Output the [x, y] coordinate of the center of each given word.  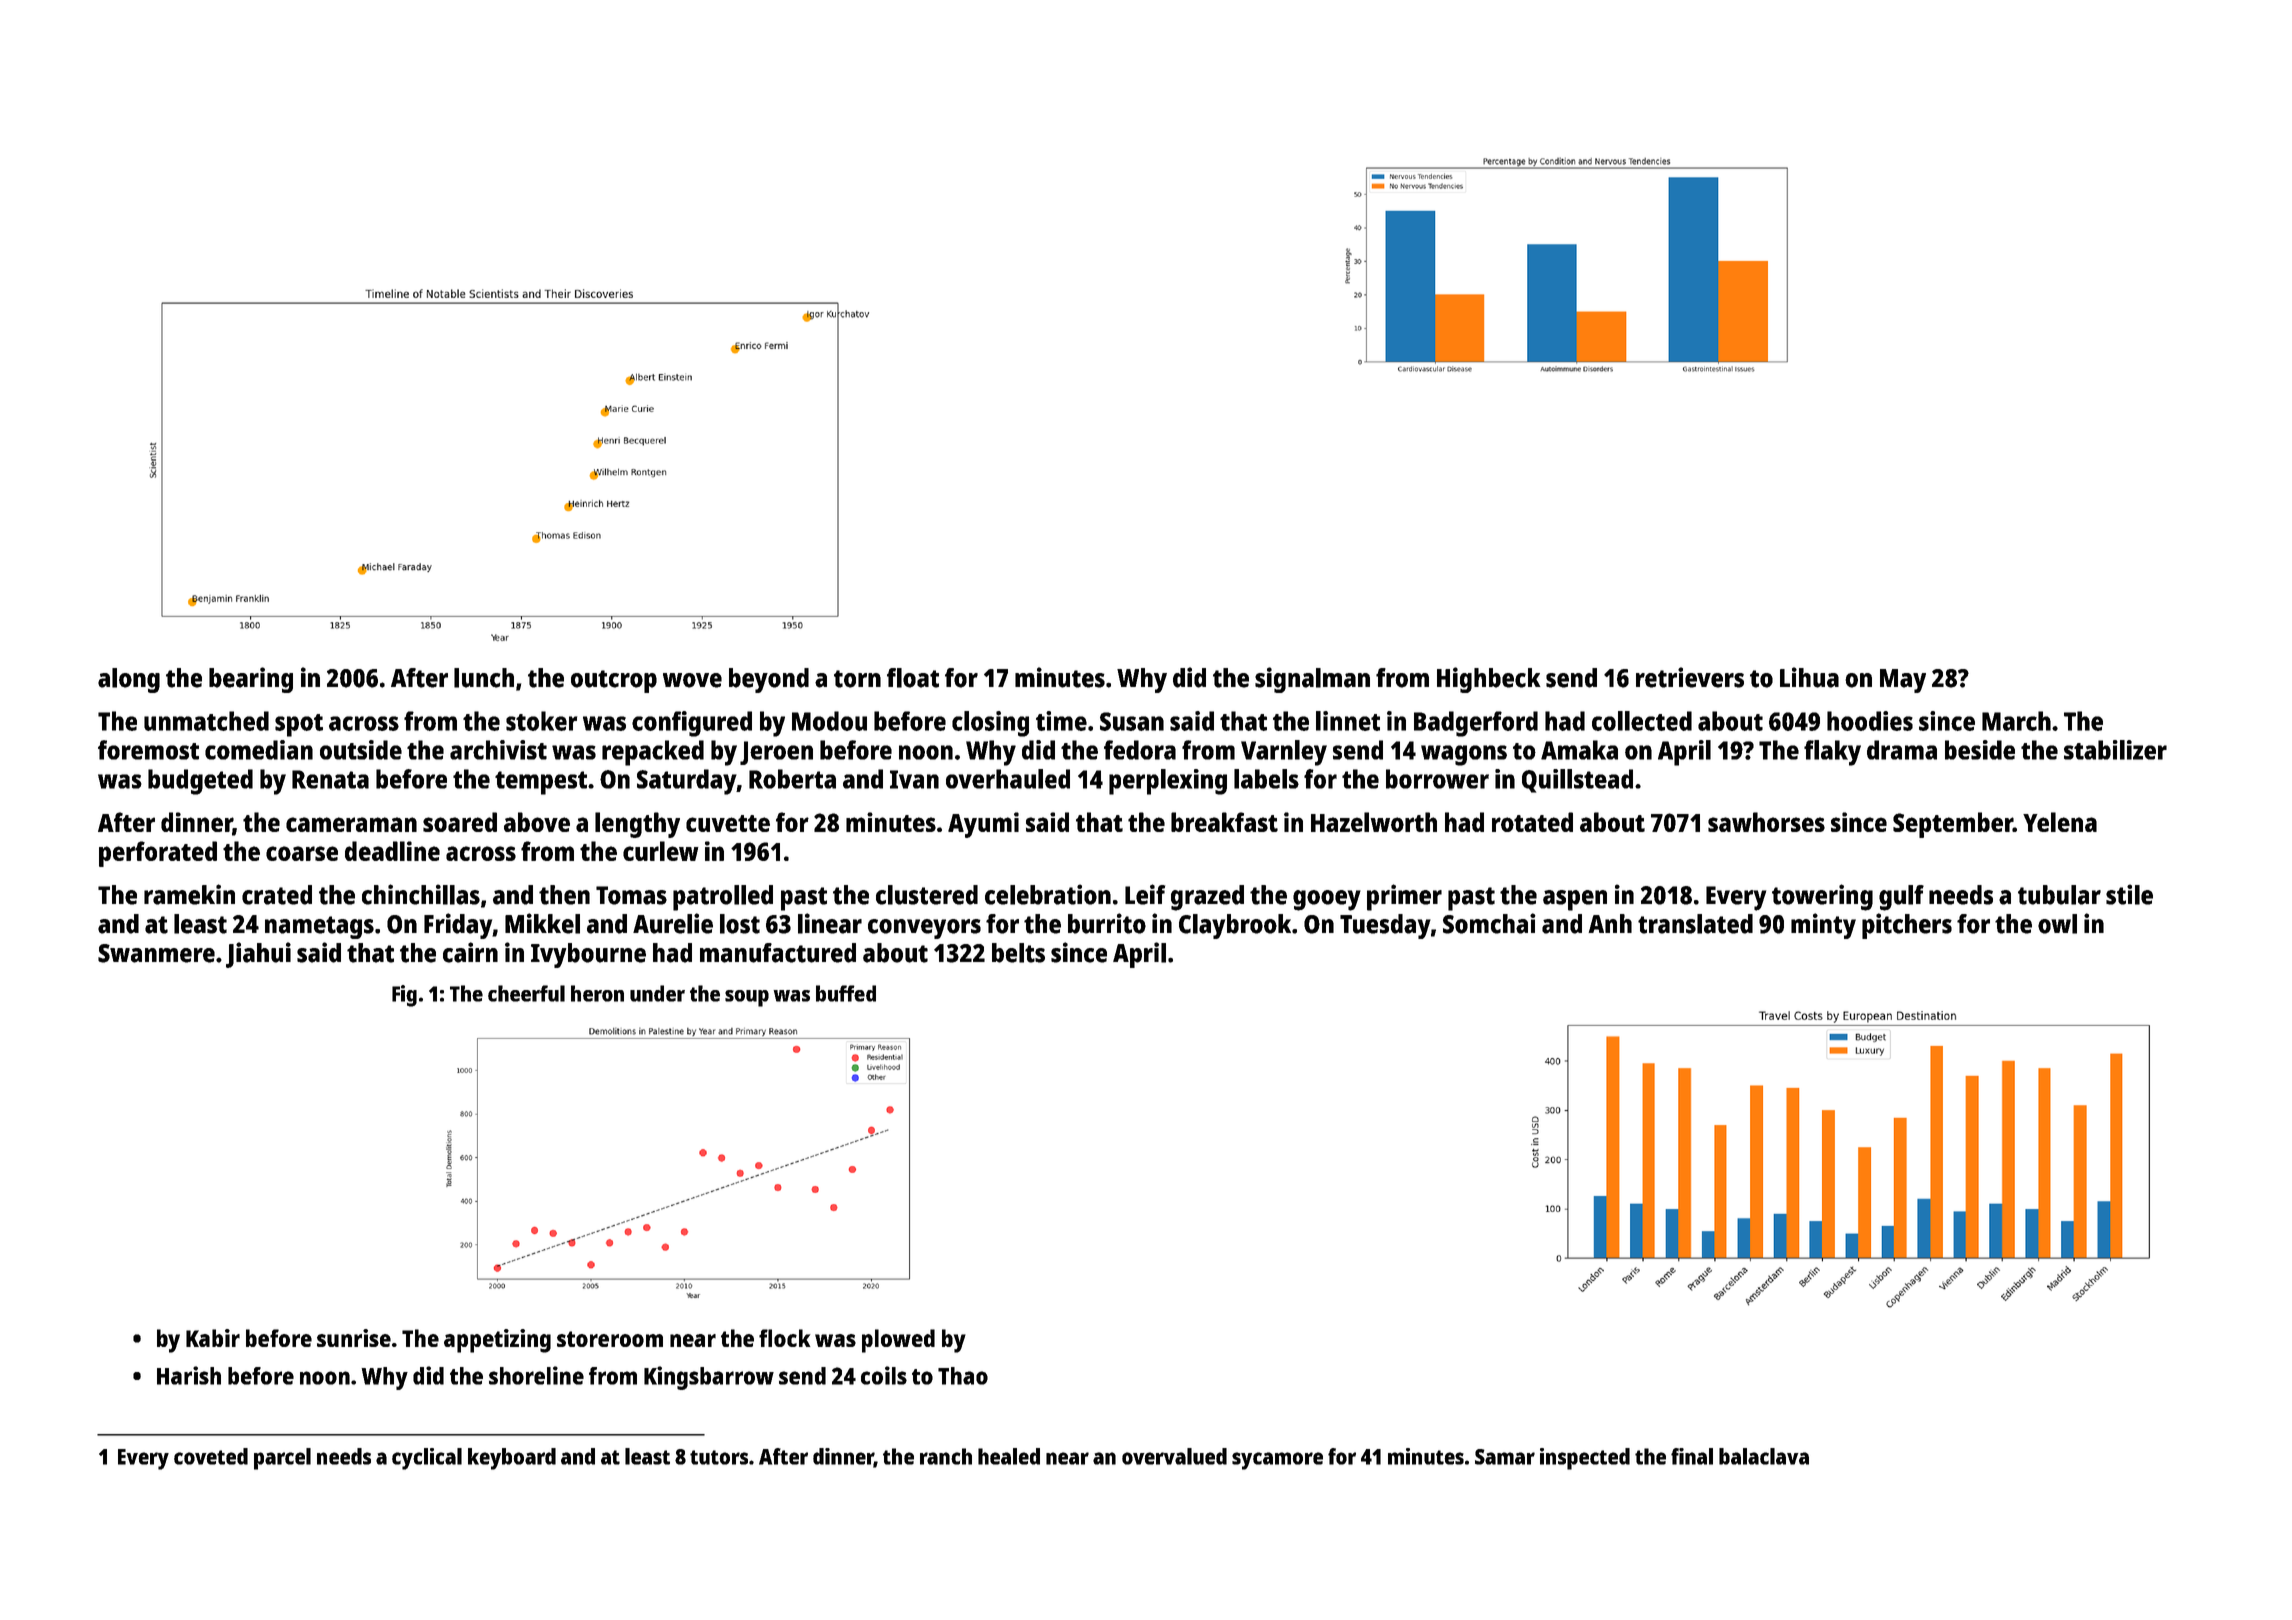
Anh [1610, 923]
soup [747, 998]
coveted [211, 1456]
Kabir [213, 1338]
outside [361, 750]
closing [990, 724]
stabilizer [2115, 750]
